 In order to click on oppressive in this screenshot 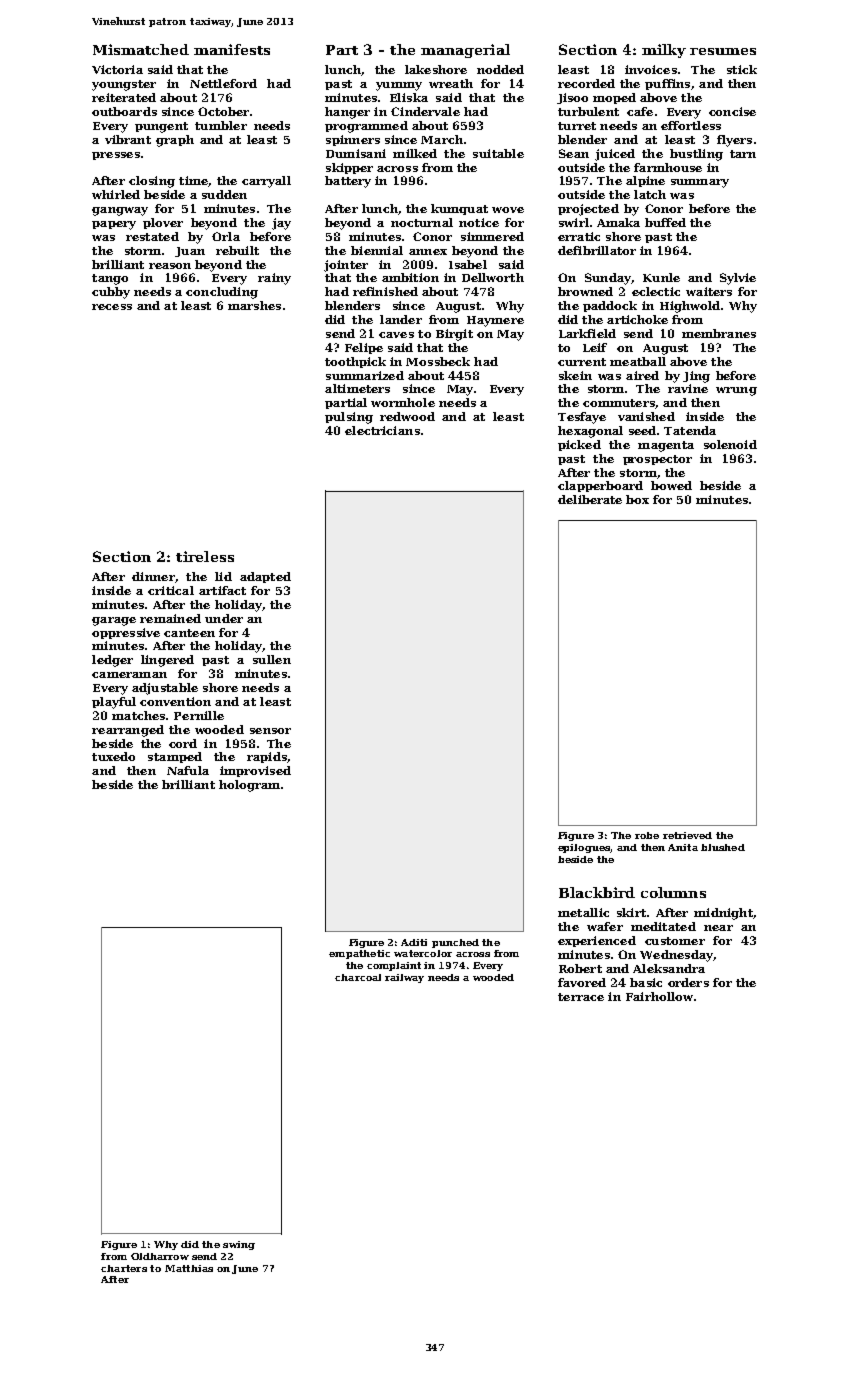, I will do `click(126, 633)`.
